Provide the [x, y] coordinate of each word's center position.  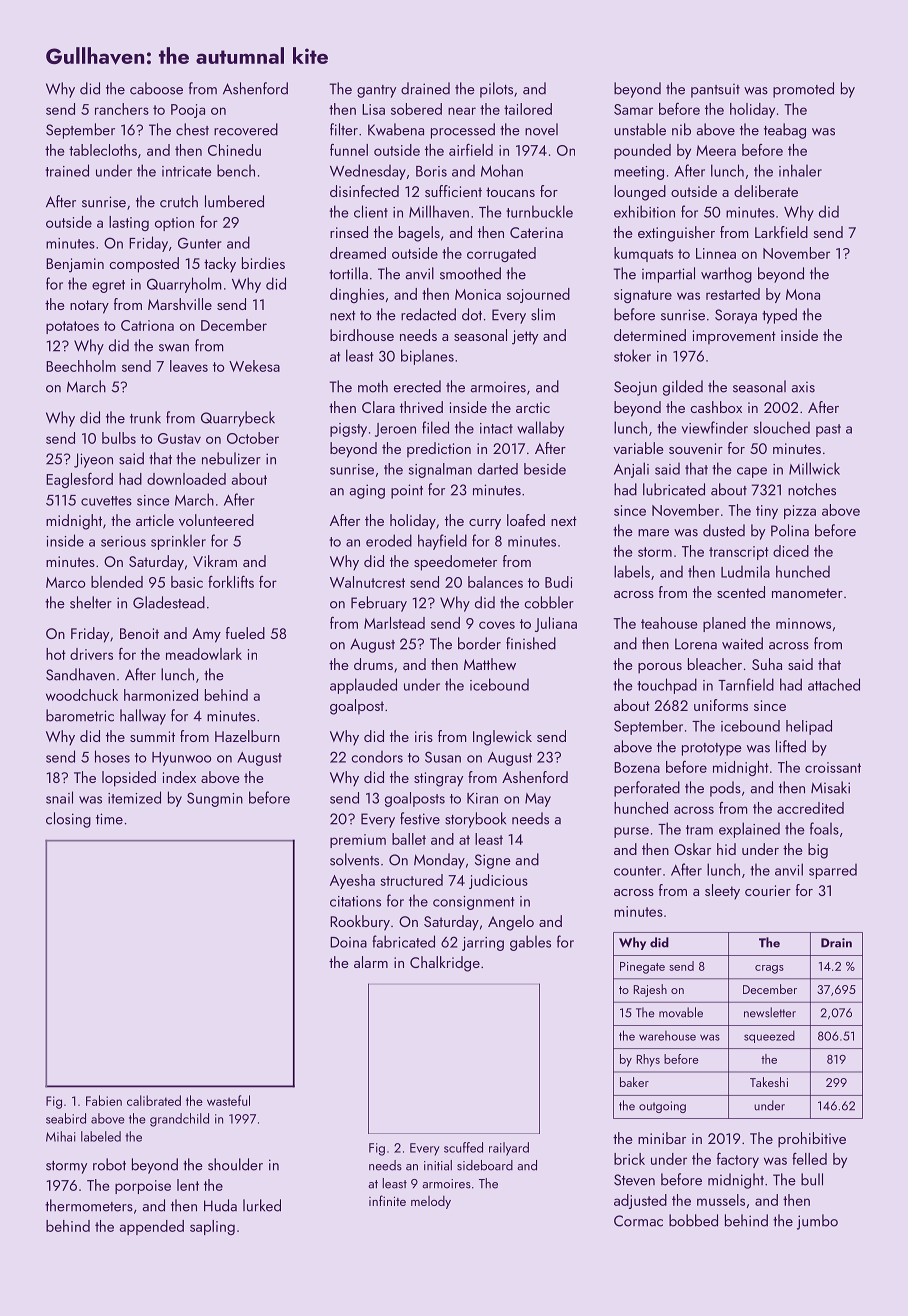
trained [67, 170]
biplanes [427, 357]
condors [377, 757]
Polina [790, 530]
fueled [245, 633]
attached [834, 684]
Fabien [104, 1100]
